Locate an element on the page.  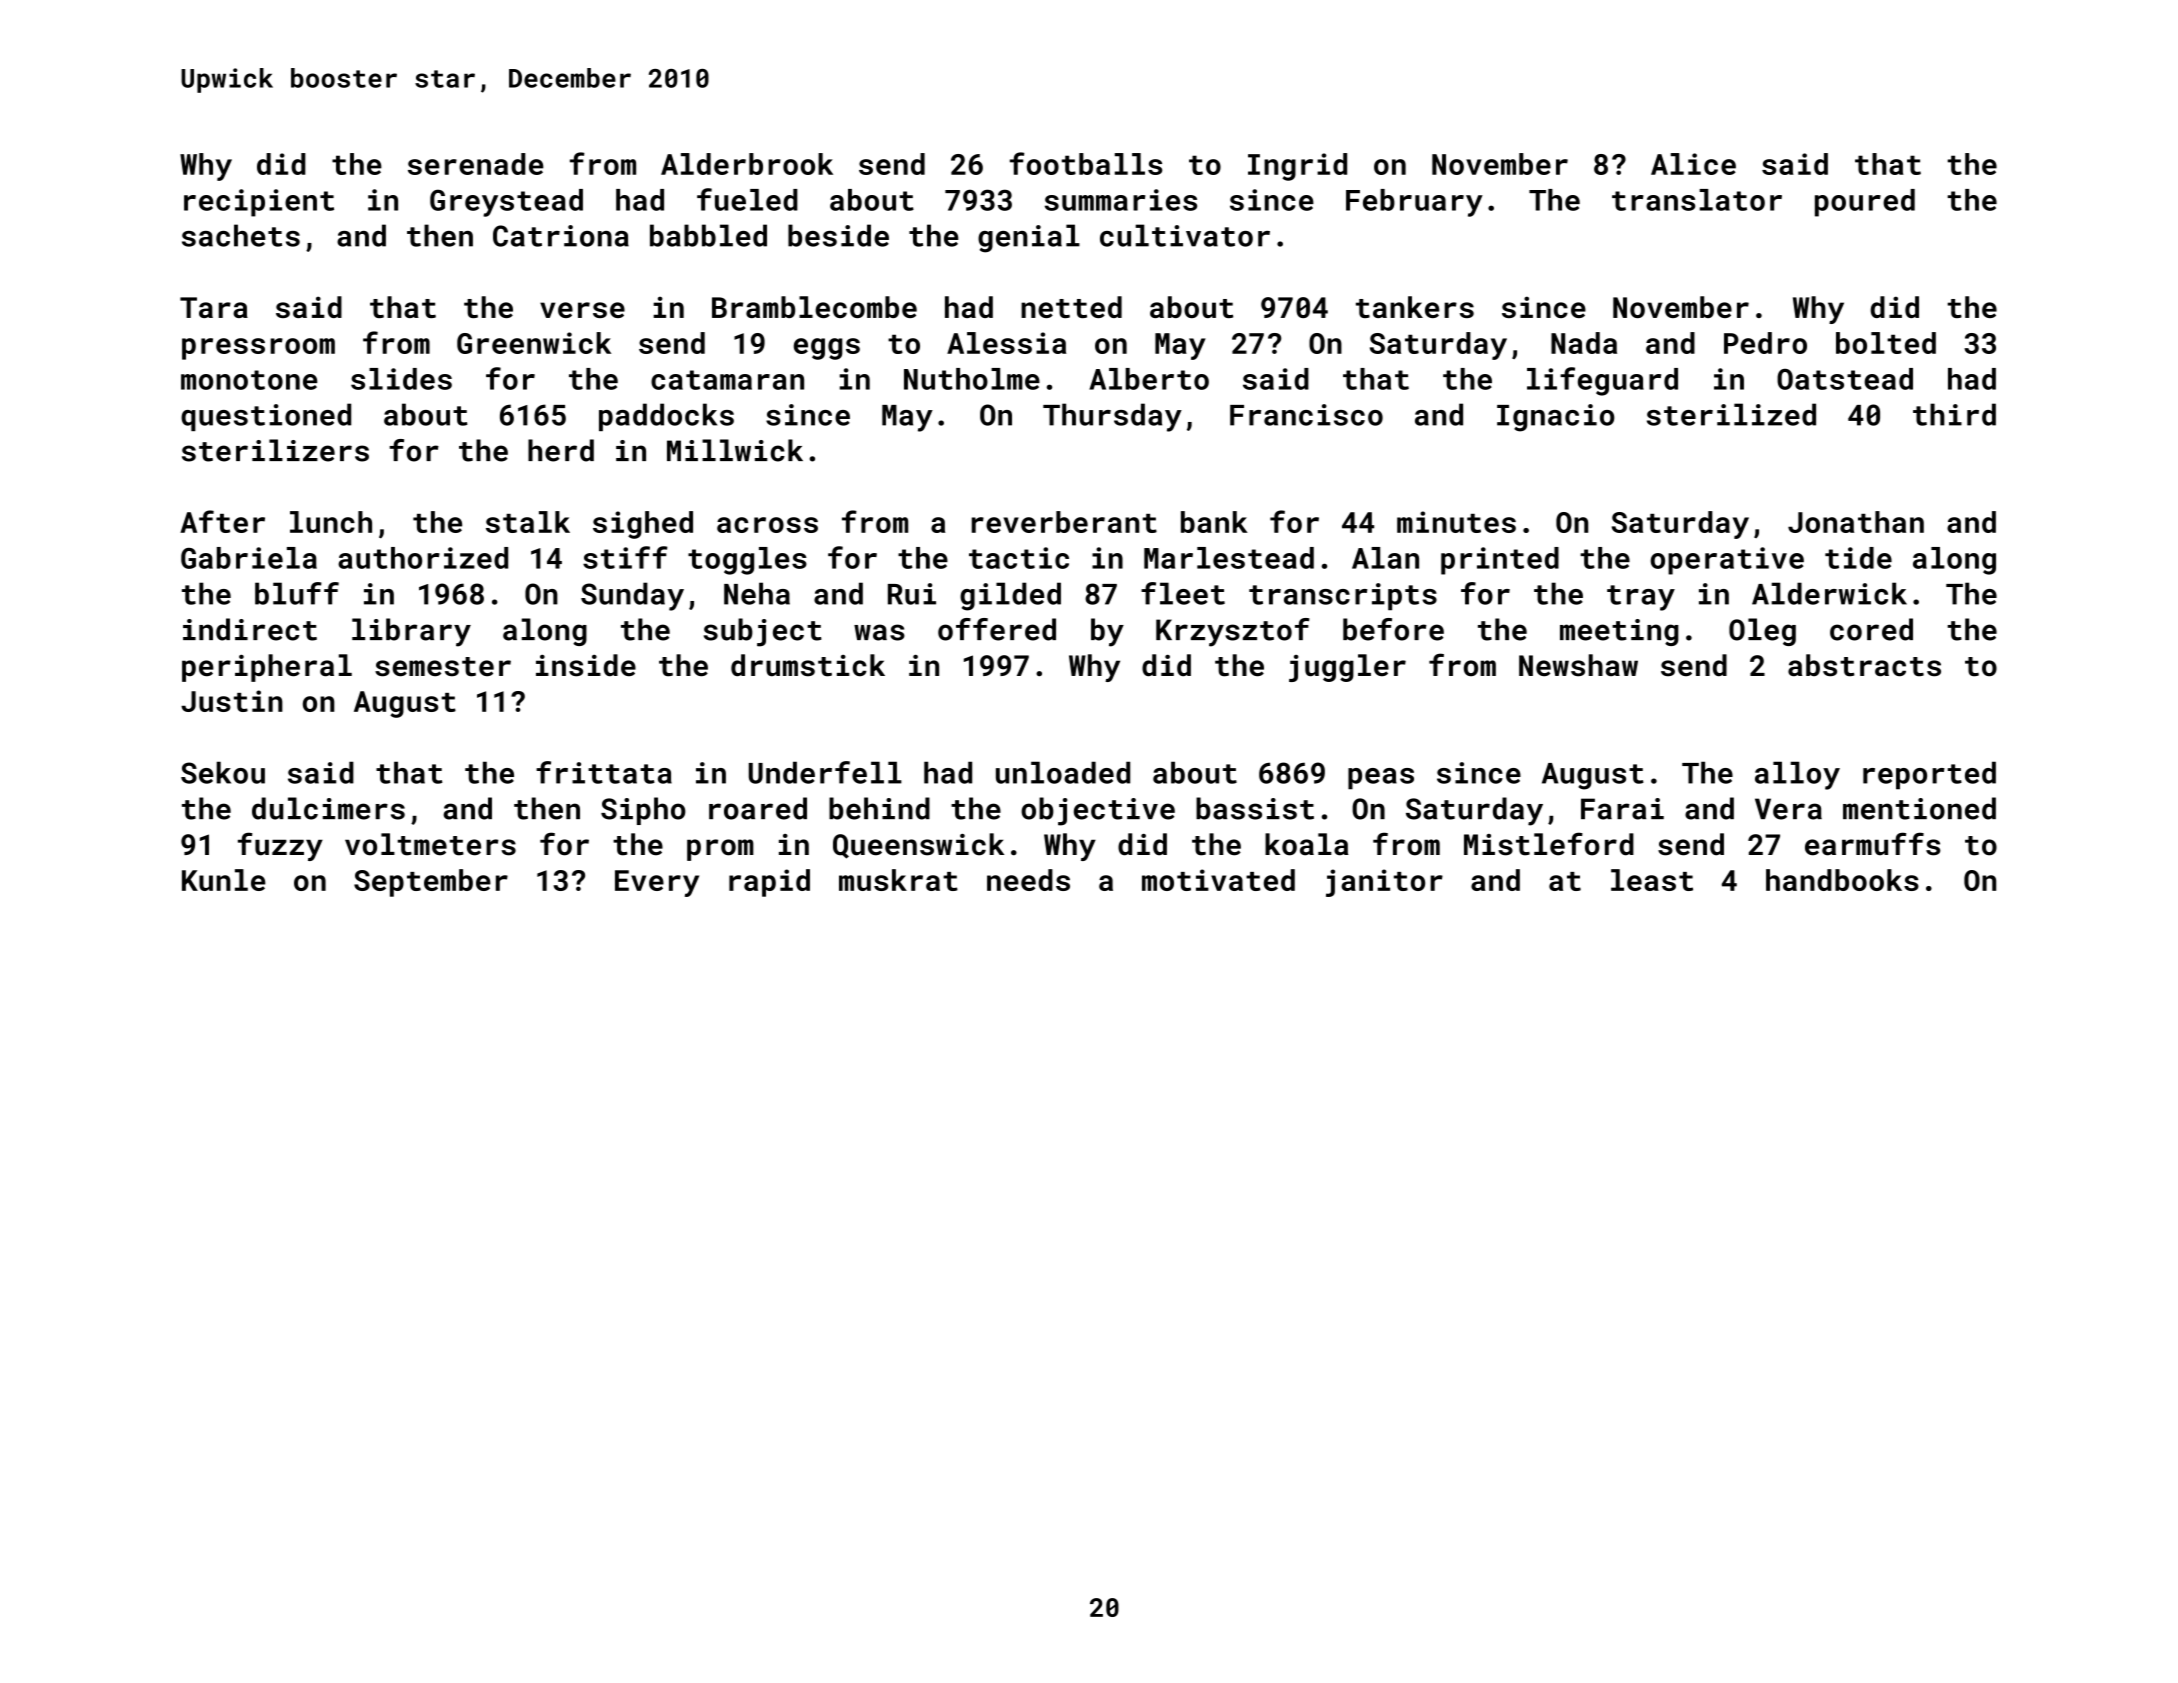
poured is located at coordinates (1865, 203).
